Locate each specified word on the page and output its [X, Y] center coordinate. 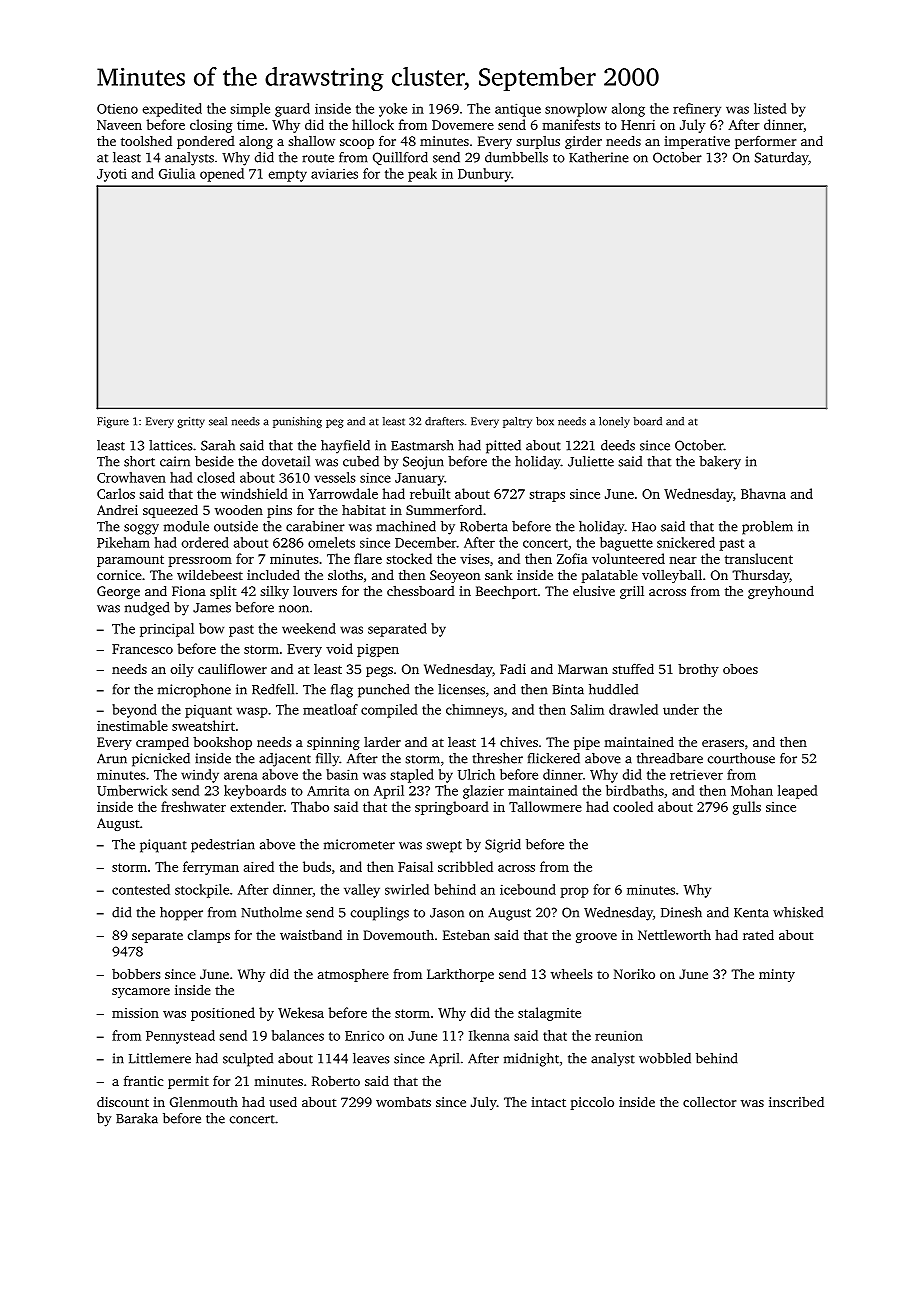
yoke [393, 110]
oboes [740, 669]
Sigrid [503, 846]
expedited [172, 110]
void [339, 648]
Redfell [273, 689]
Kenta [751, 913]
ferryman [211, 868]
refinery [697, 110]
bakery [720, 463]
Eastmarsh [422, 445]
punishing [297, 422]
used [283, 1102]
